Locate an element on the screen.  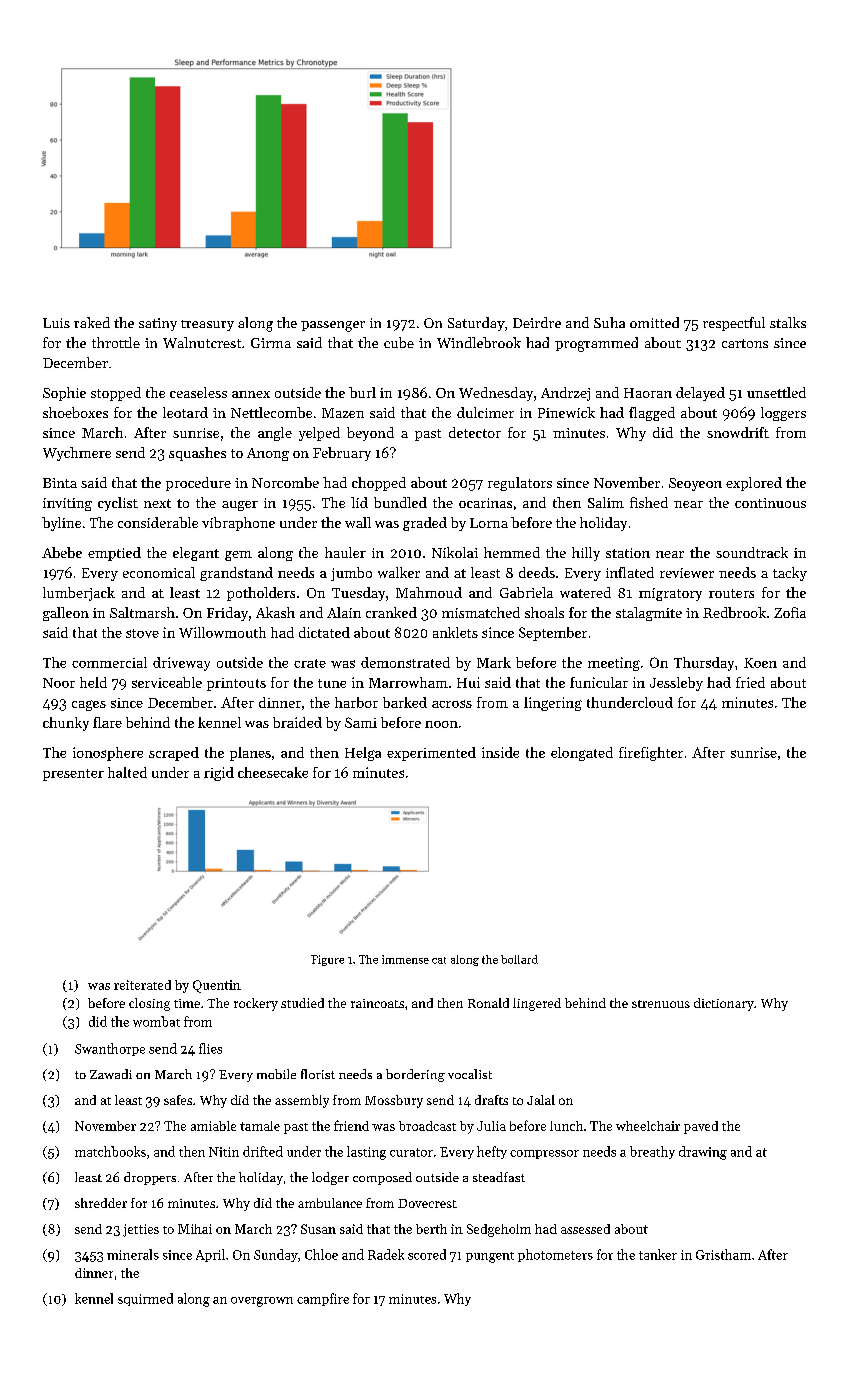
chunky is located at coordinates (66, 724).
